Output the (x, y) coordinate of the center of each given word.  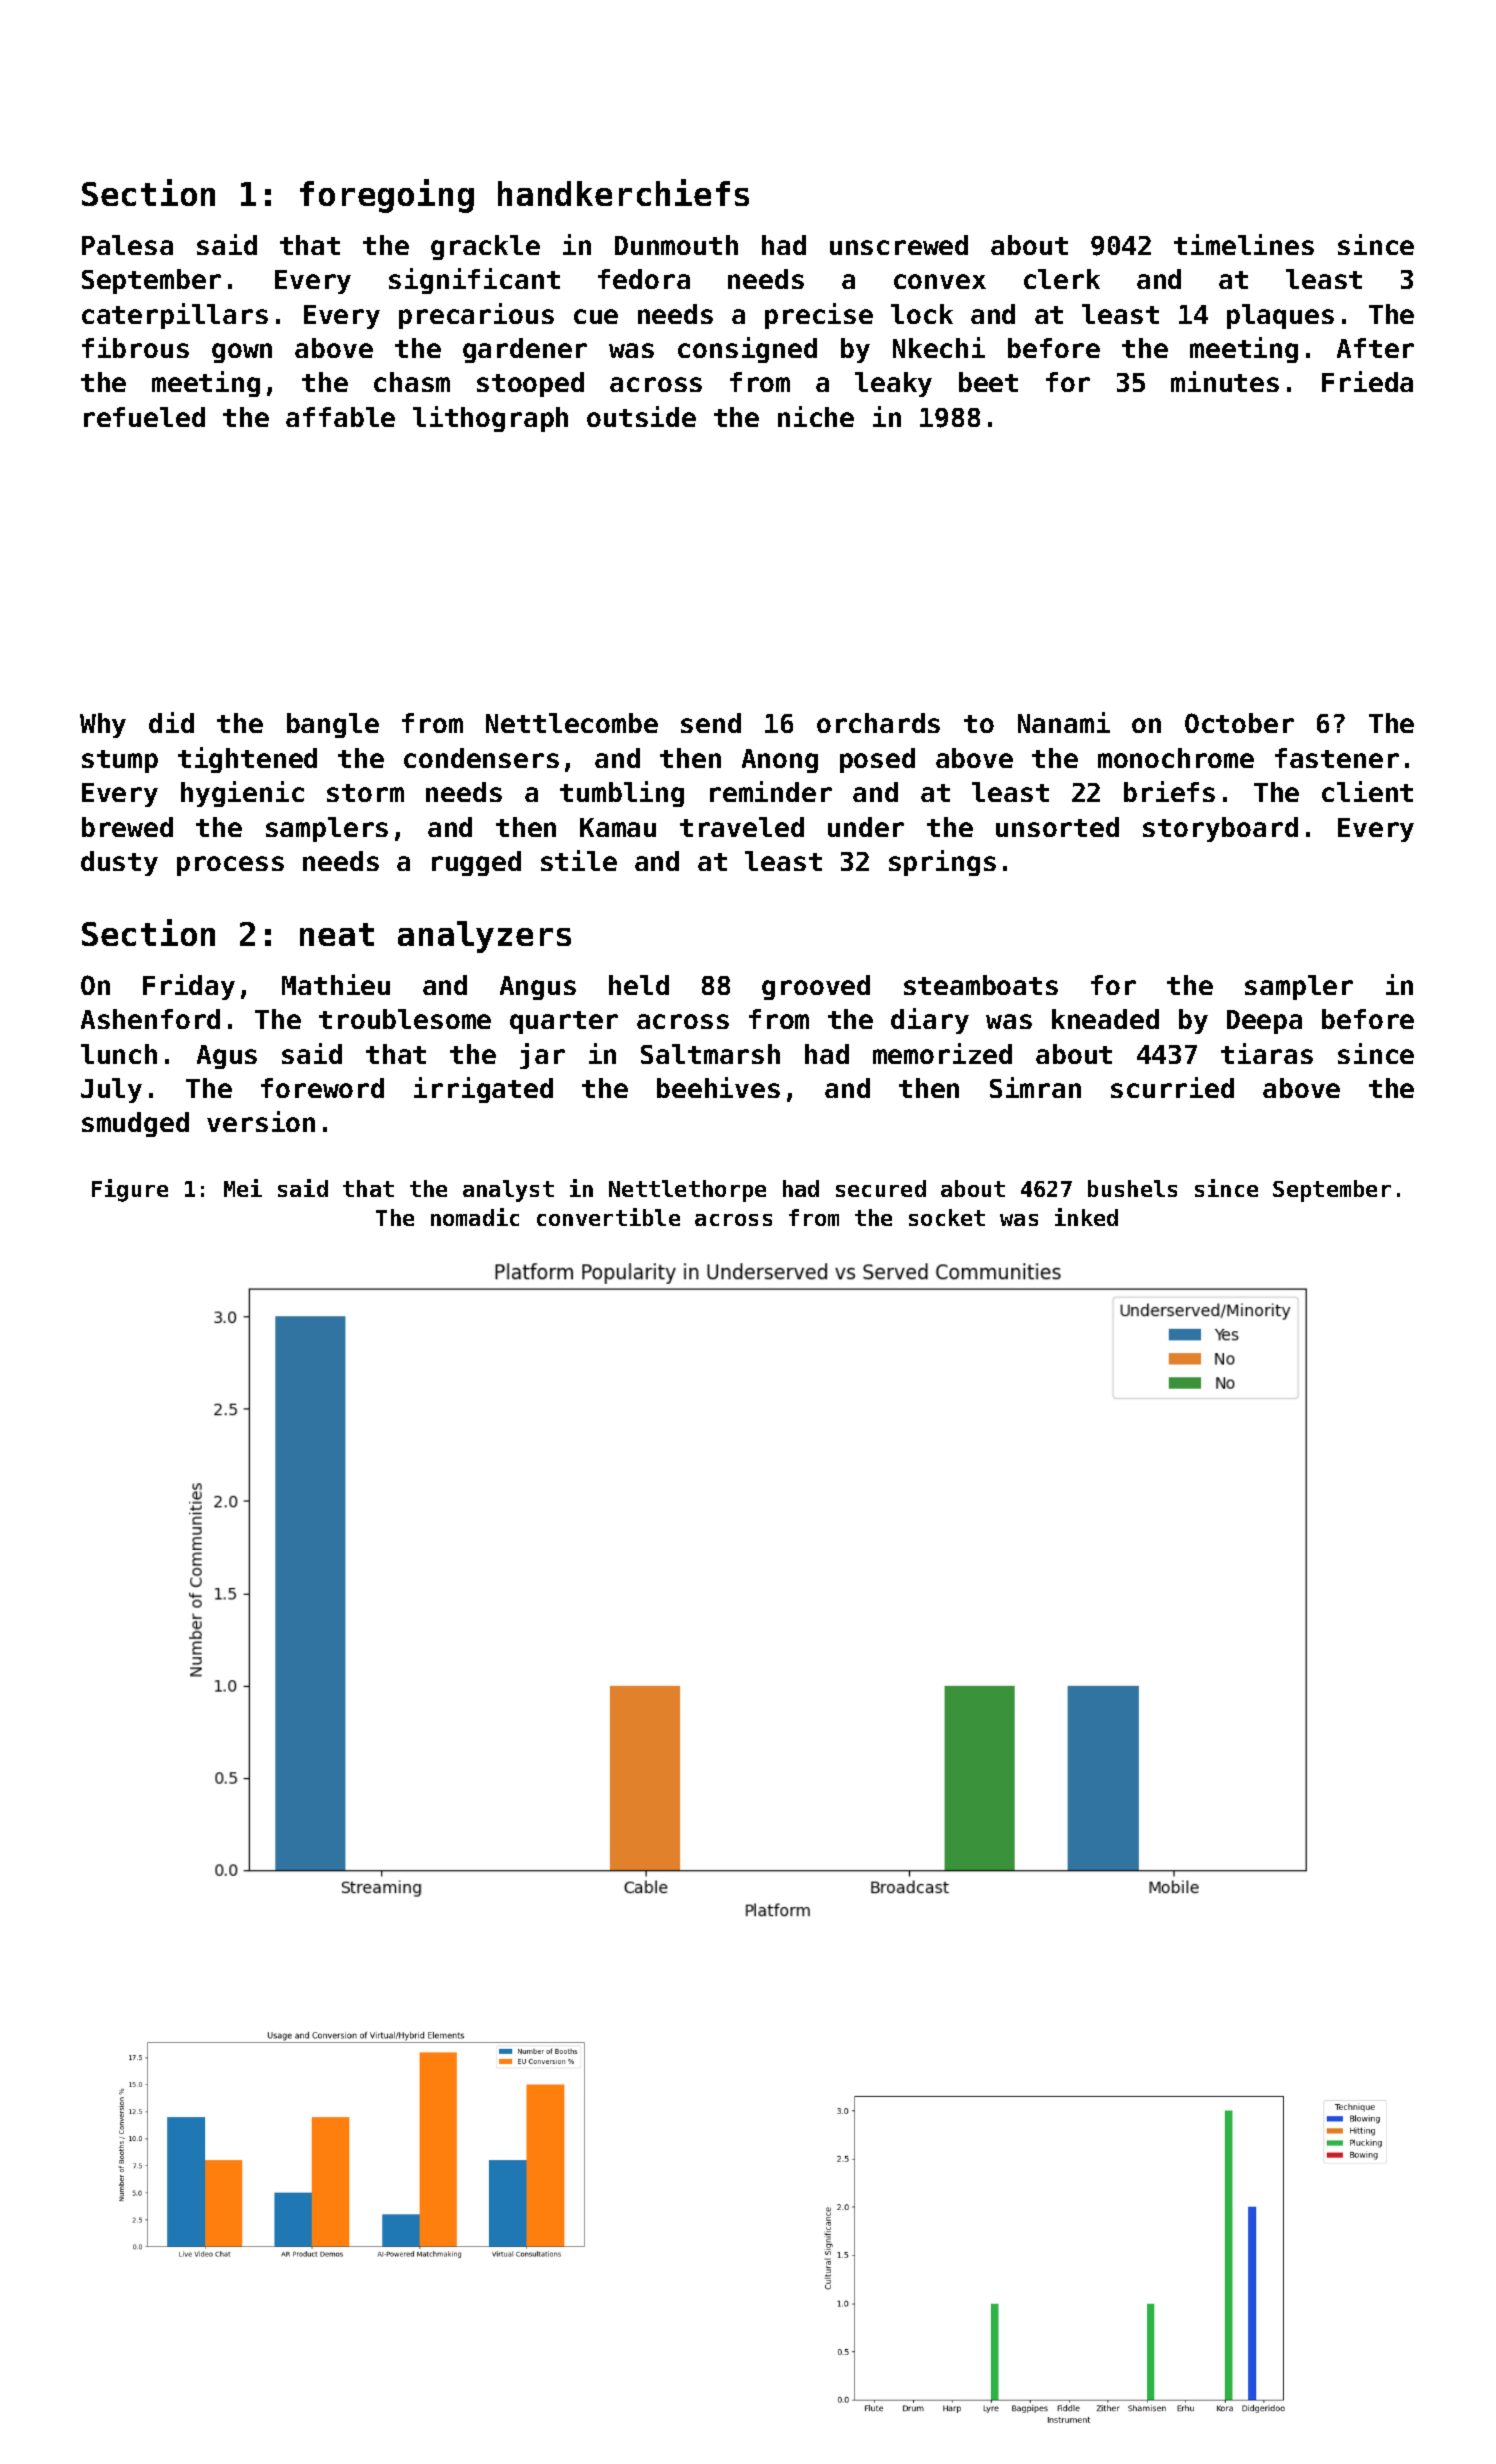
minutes (1225, 381)
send (711, 723)
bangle (333, 725)
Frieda (1367, 381)
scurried (1172, 1087)
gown (242, 353)
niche (816, 416)
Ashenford (150, 1019)
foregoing (387, 196)
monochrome (1176, 758)
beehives (718, 1087)
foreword (322, 1088)
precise (819, 316)
